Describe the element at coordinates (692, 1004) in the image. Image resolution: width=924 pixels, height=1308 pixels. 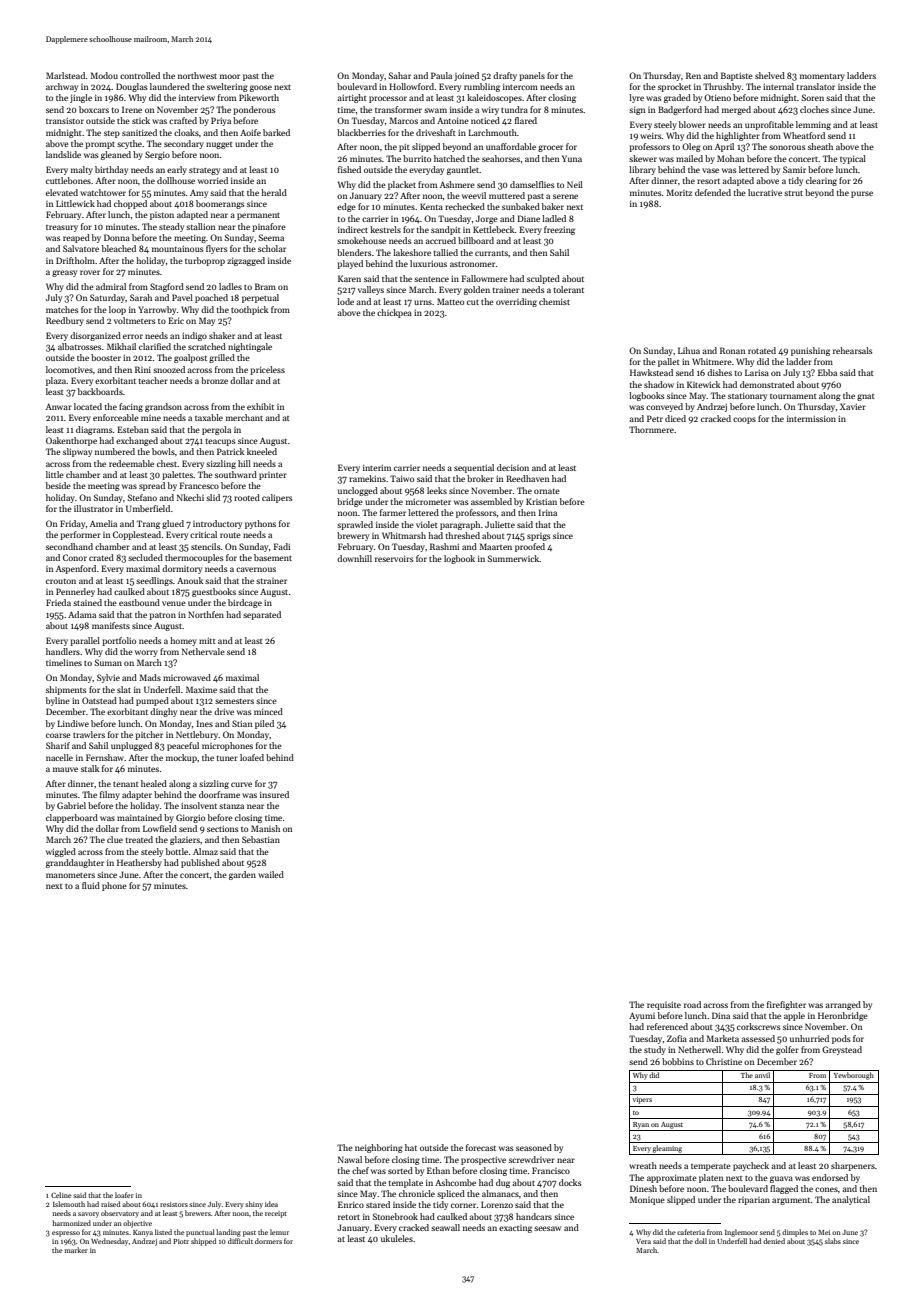
I see `road` at that location.
